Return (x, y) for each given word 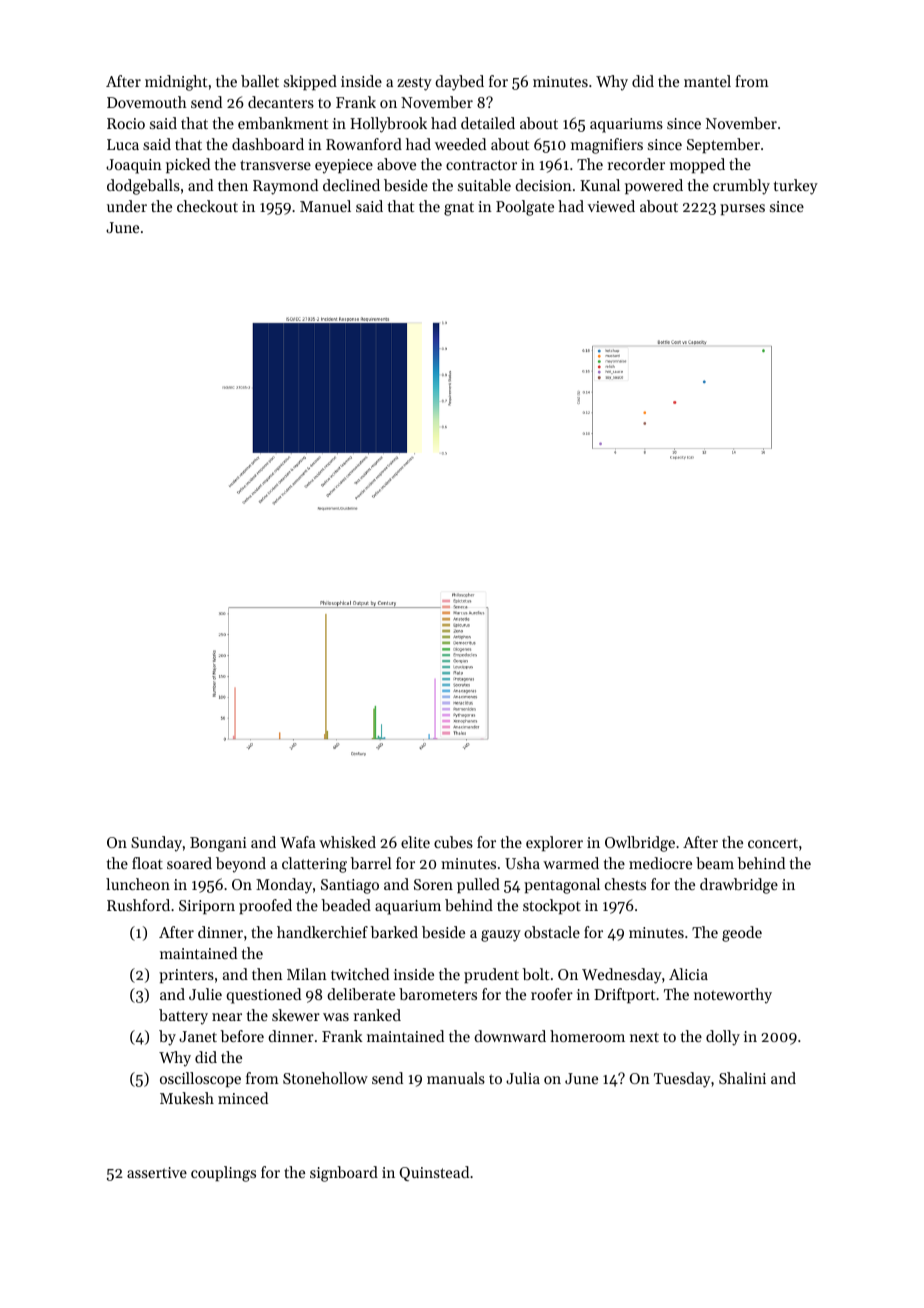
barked (394, 932)
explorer (554, 843)
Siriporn (207, 907)
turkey (796, 187)
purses (742, 209)
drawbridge (739, 886)
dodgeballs (143, 187)
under (127, 206)
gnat (459, 209)
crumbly (741, 187)
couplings (223, 1174)
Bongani (218, 844)
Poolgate (525, 208)
